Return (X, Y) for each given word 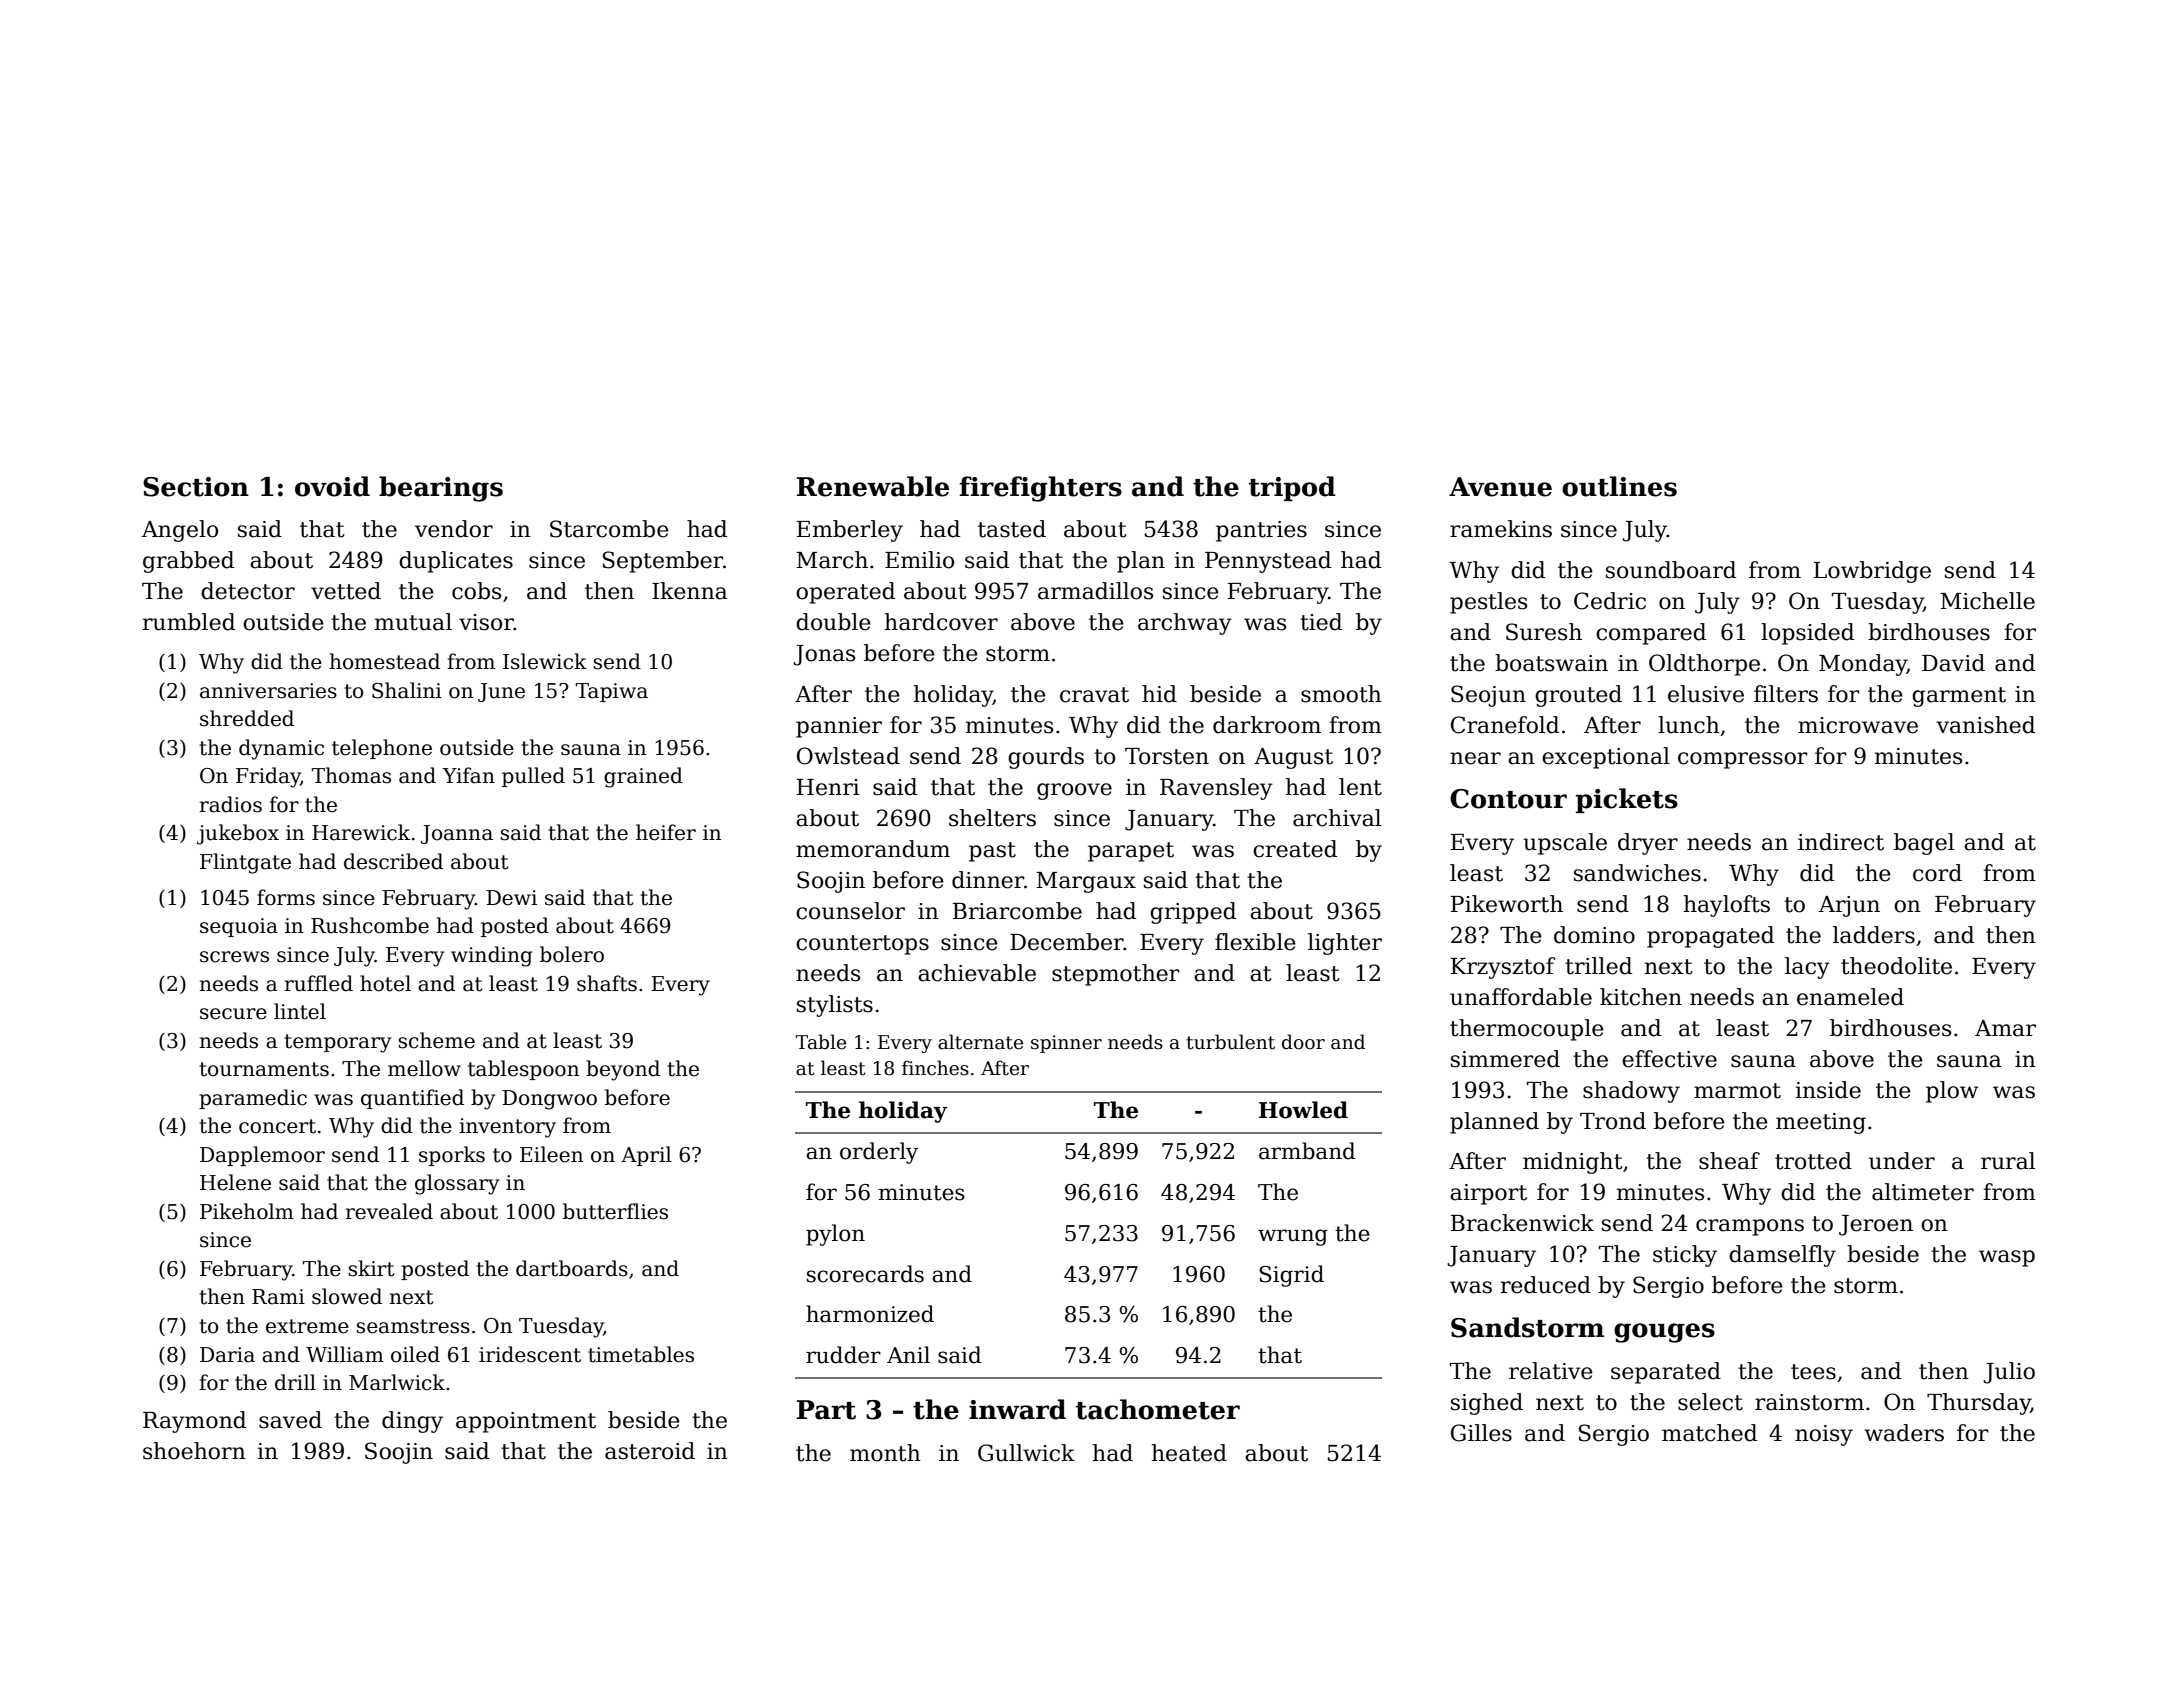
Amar (2005, 1028)
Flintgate (245, 863)
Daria (227, 1355)
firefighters (1040, 489)
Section (196, 487)
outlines (1619, 486)
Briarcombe (1017, 911)
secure (233, 1014)
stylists (835, 1006)
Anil (908, 1354)
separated (1666, 1373)
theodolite (1896, 966)
